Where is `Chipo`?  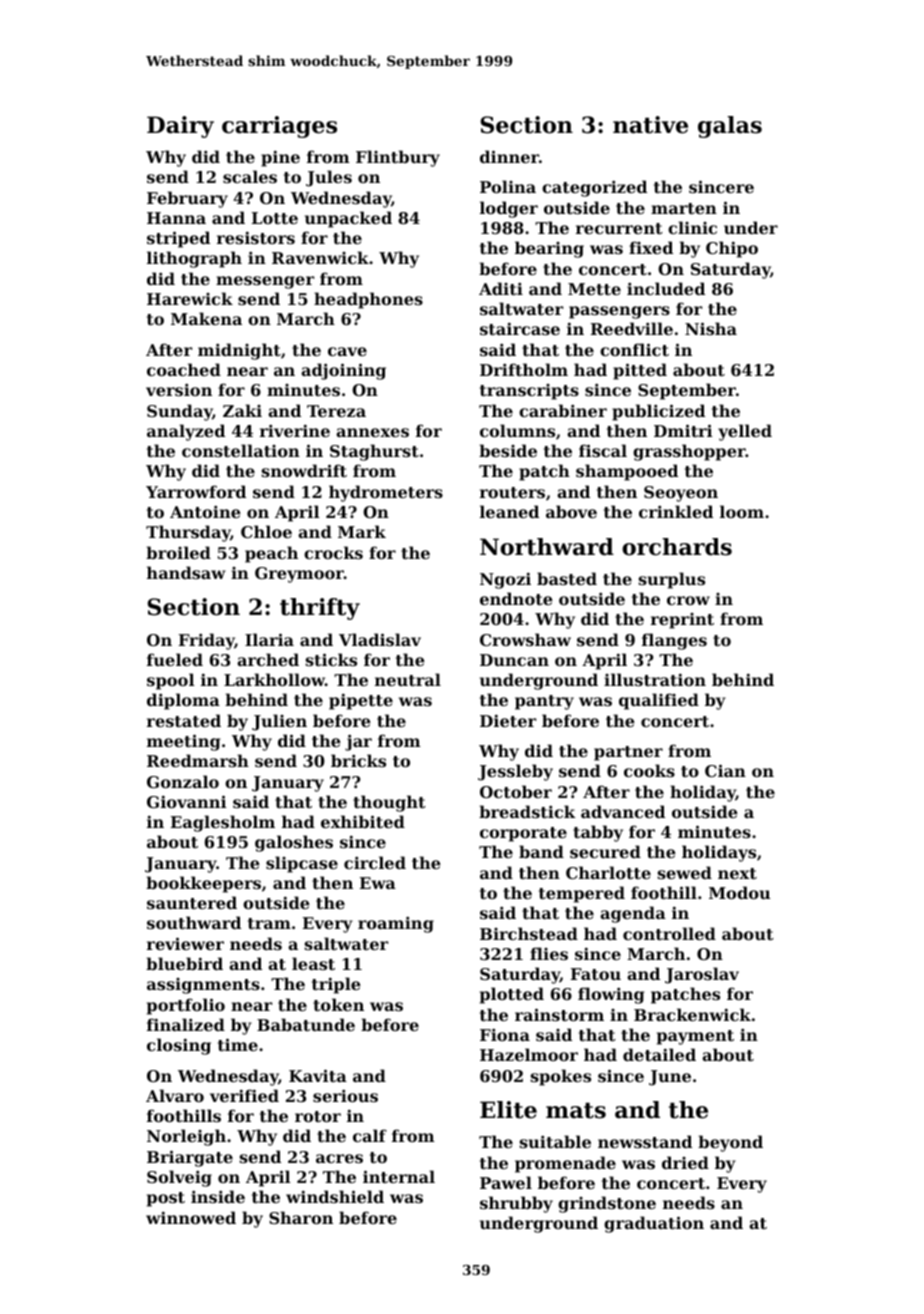
Chipo is located at coordinates (732, 249).
